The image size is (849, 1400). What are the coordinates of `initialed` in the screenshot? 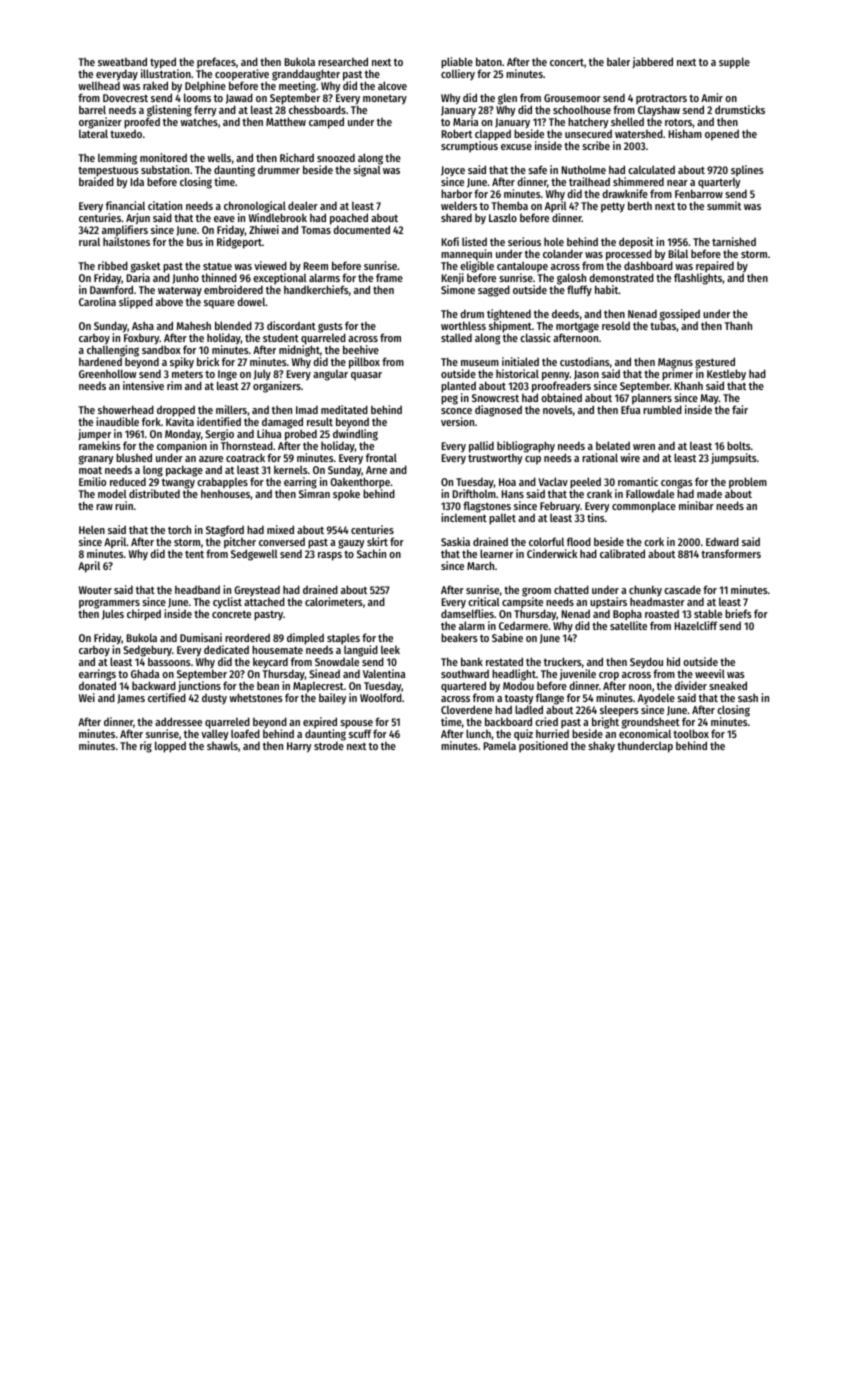 It's located at (520, 361).
